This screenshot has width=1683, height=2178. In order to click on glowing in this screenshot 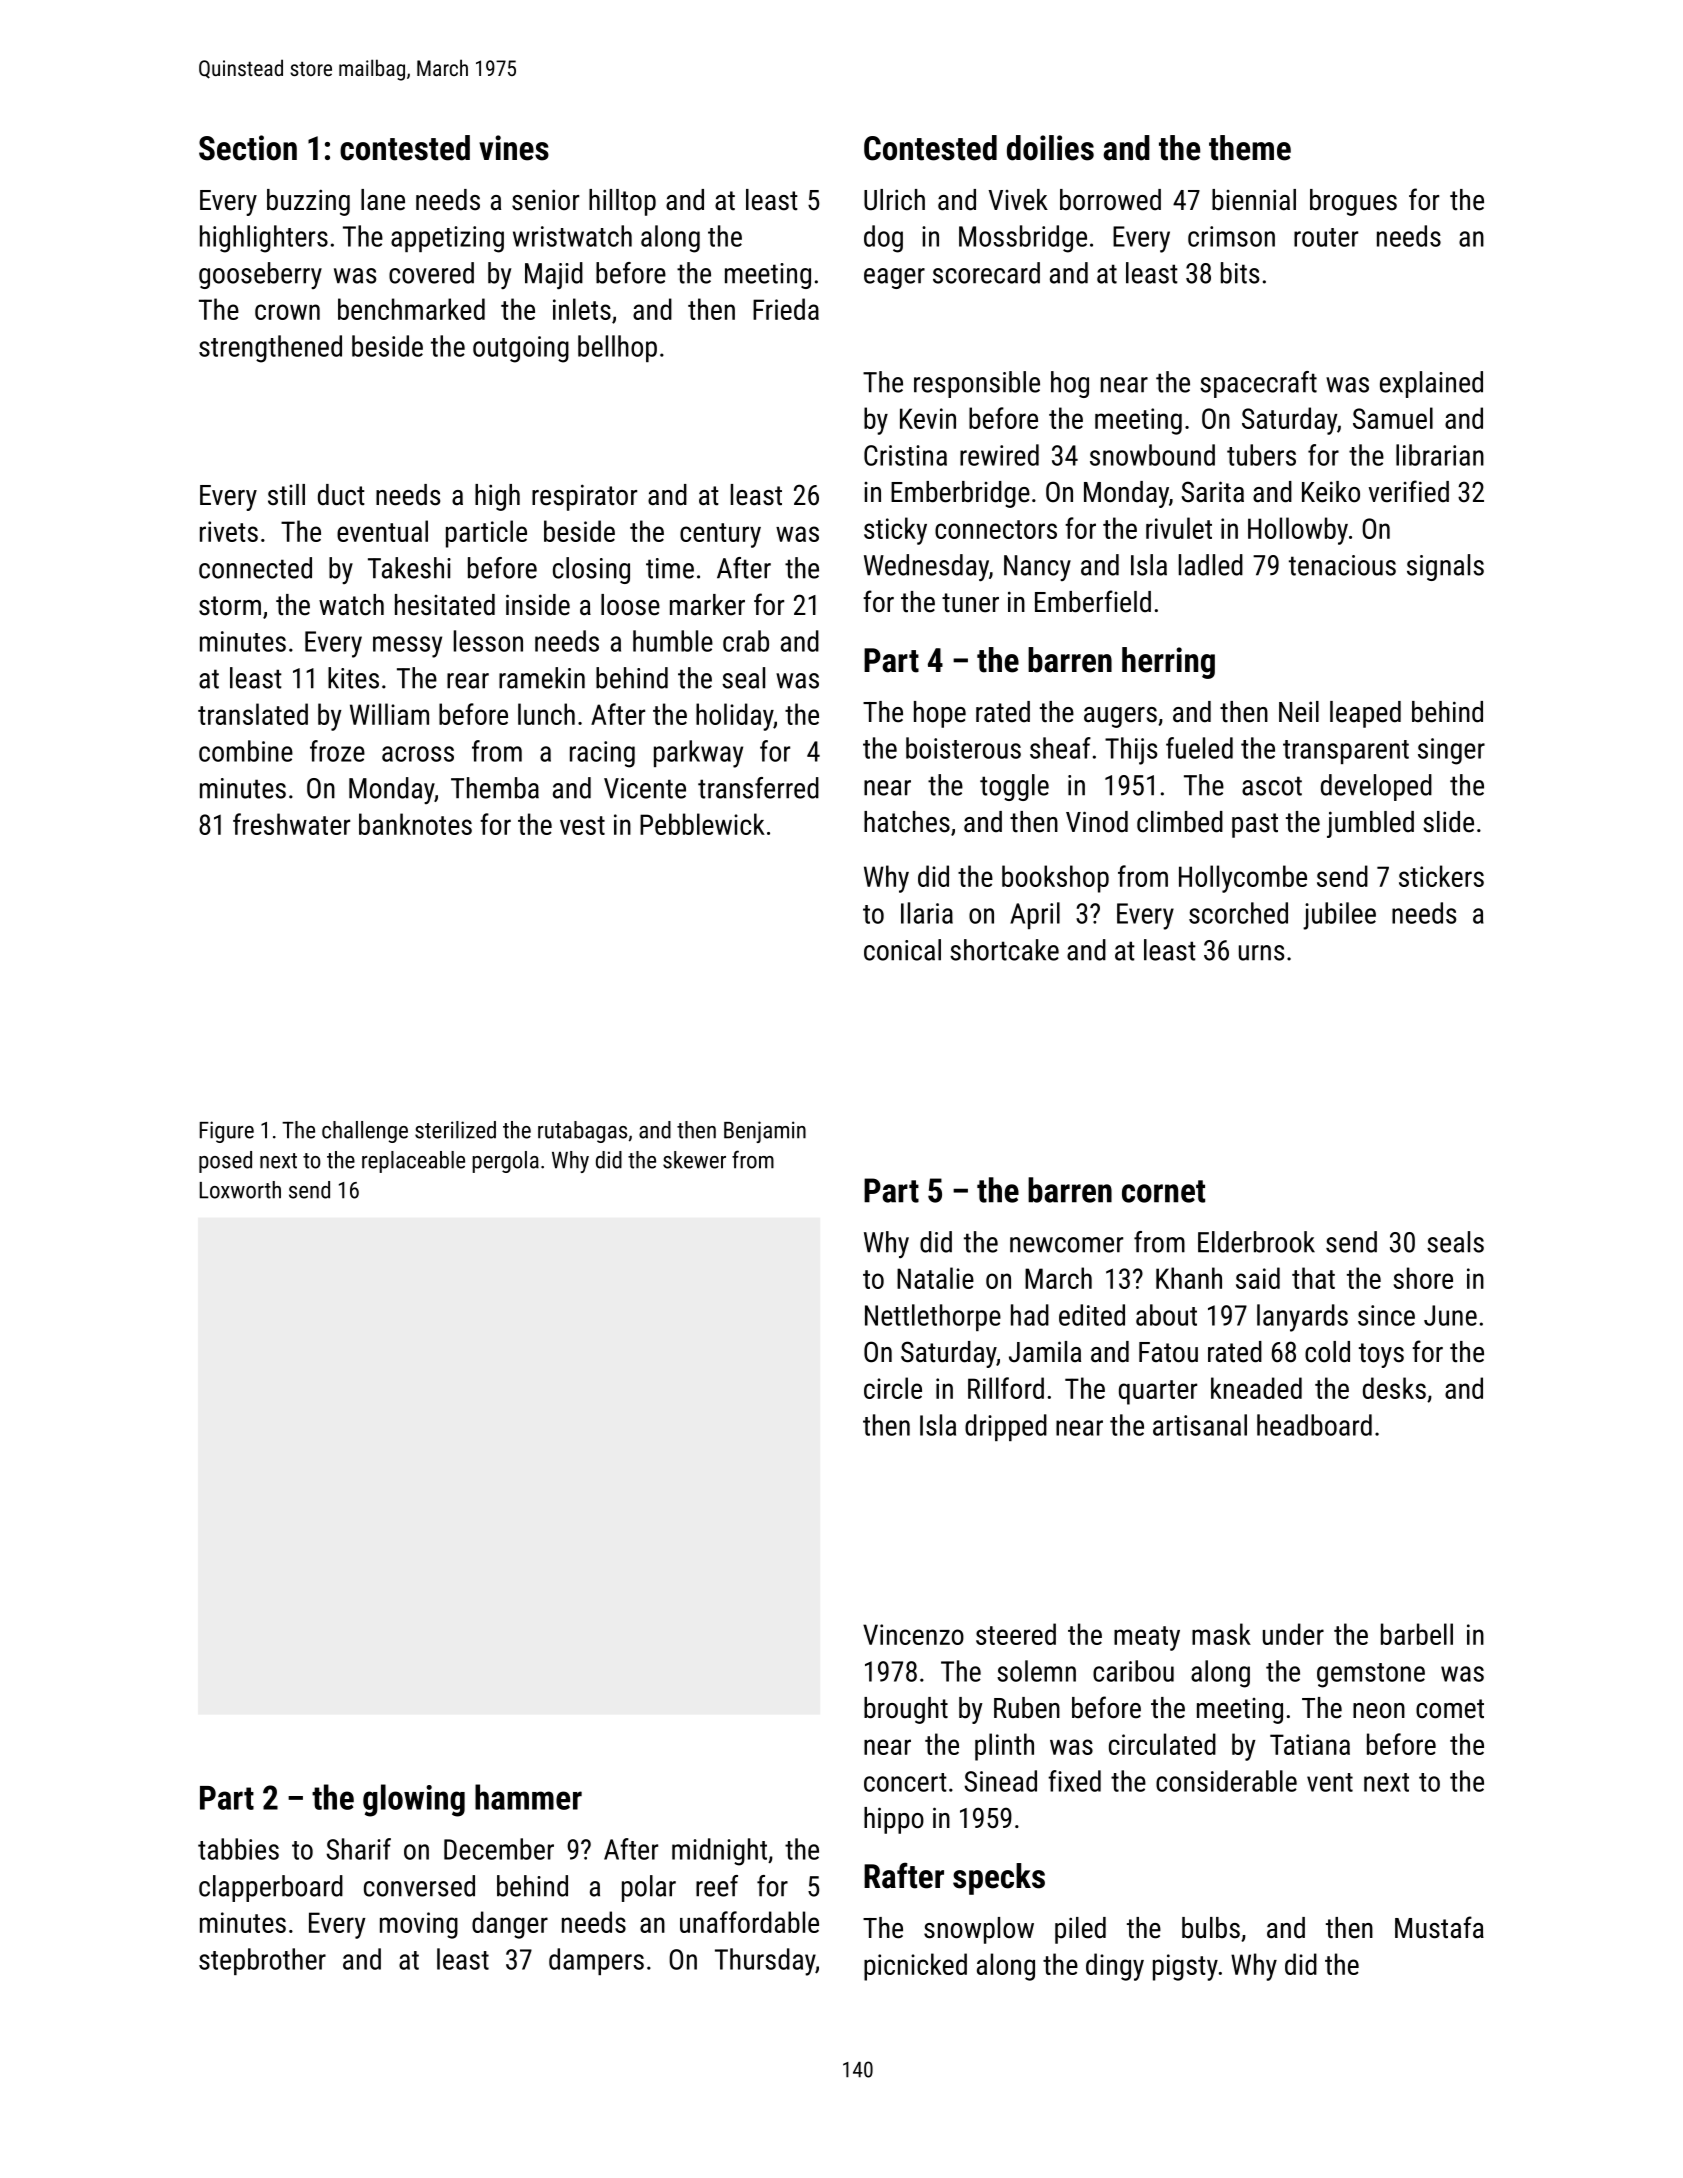, I will do `click(414, 1800)`.
